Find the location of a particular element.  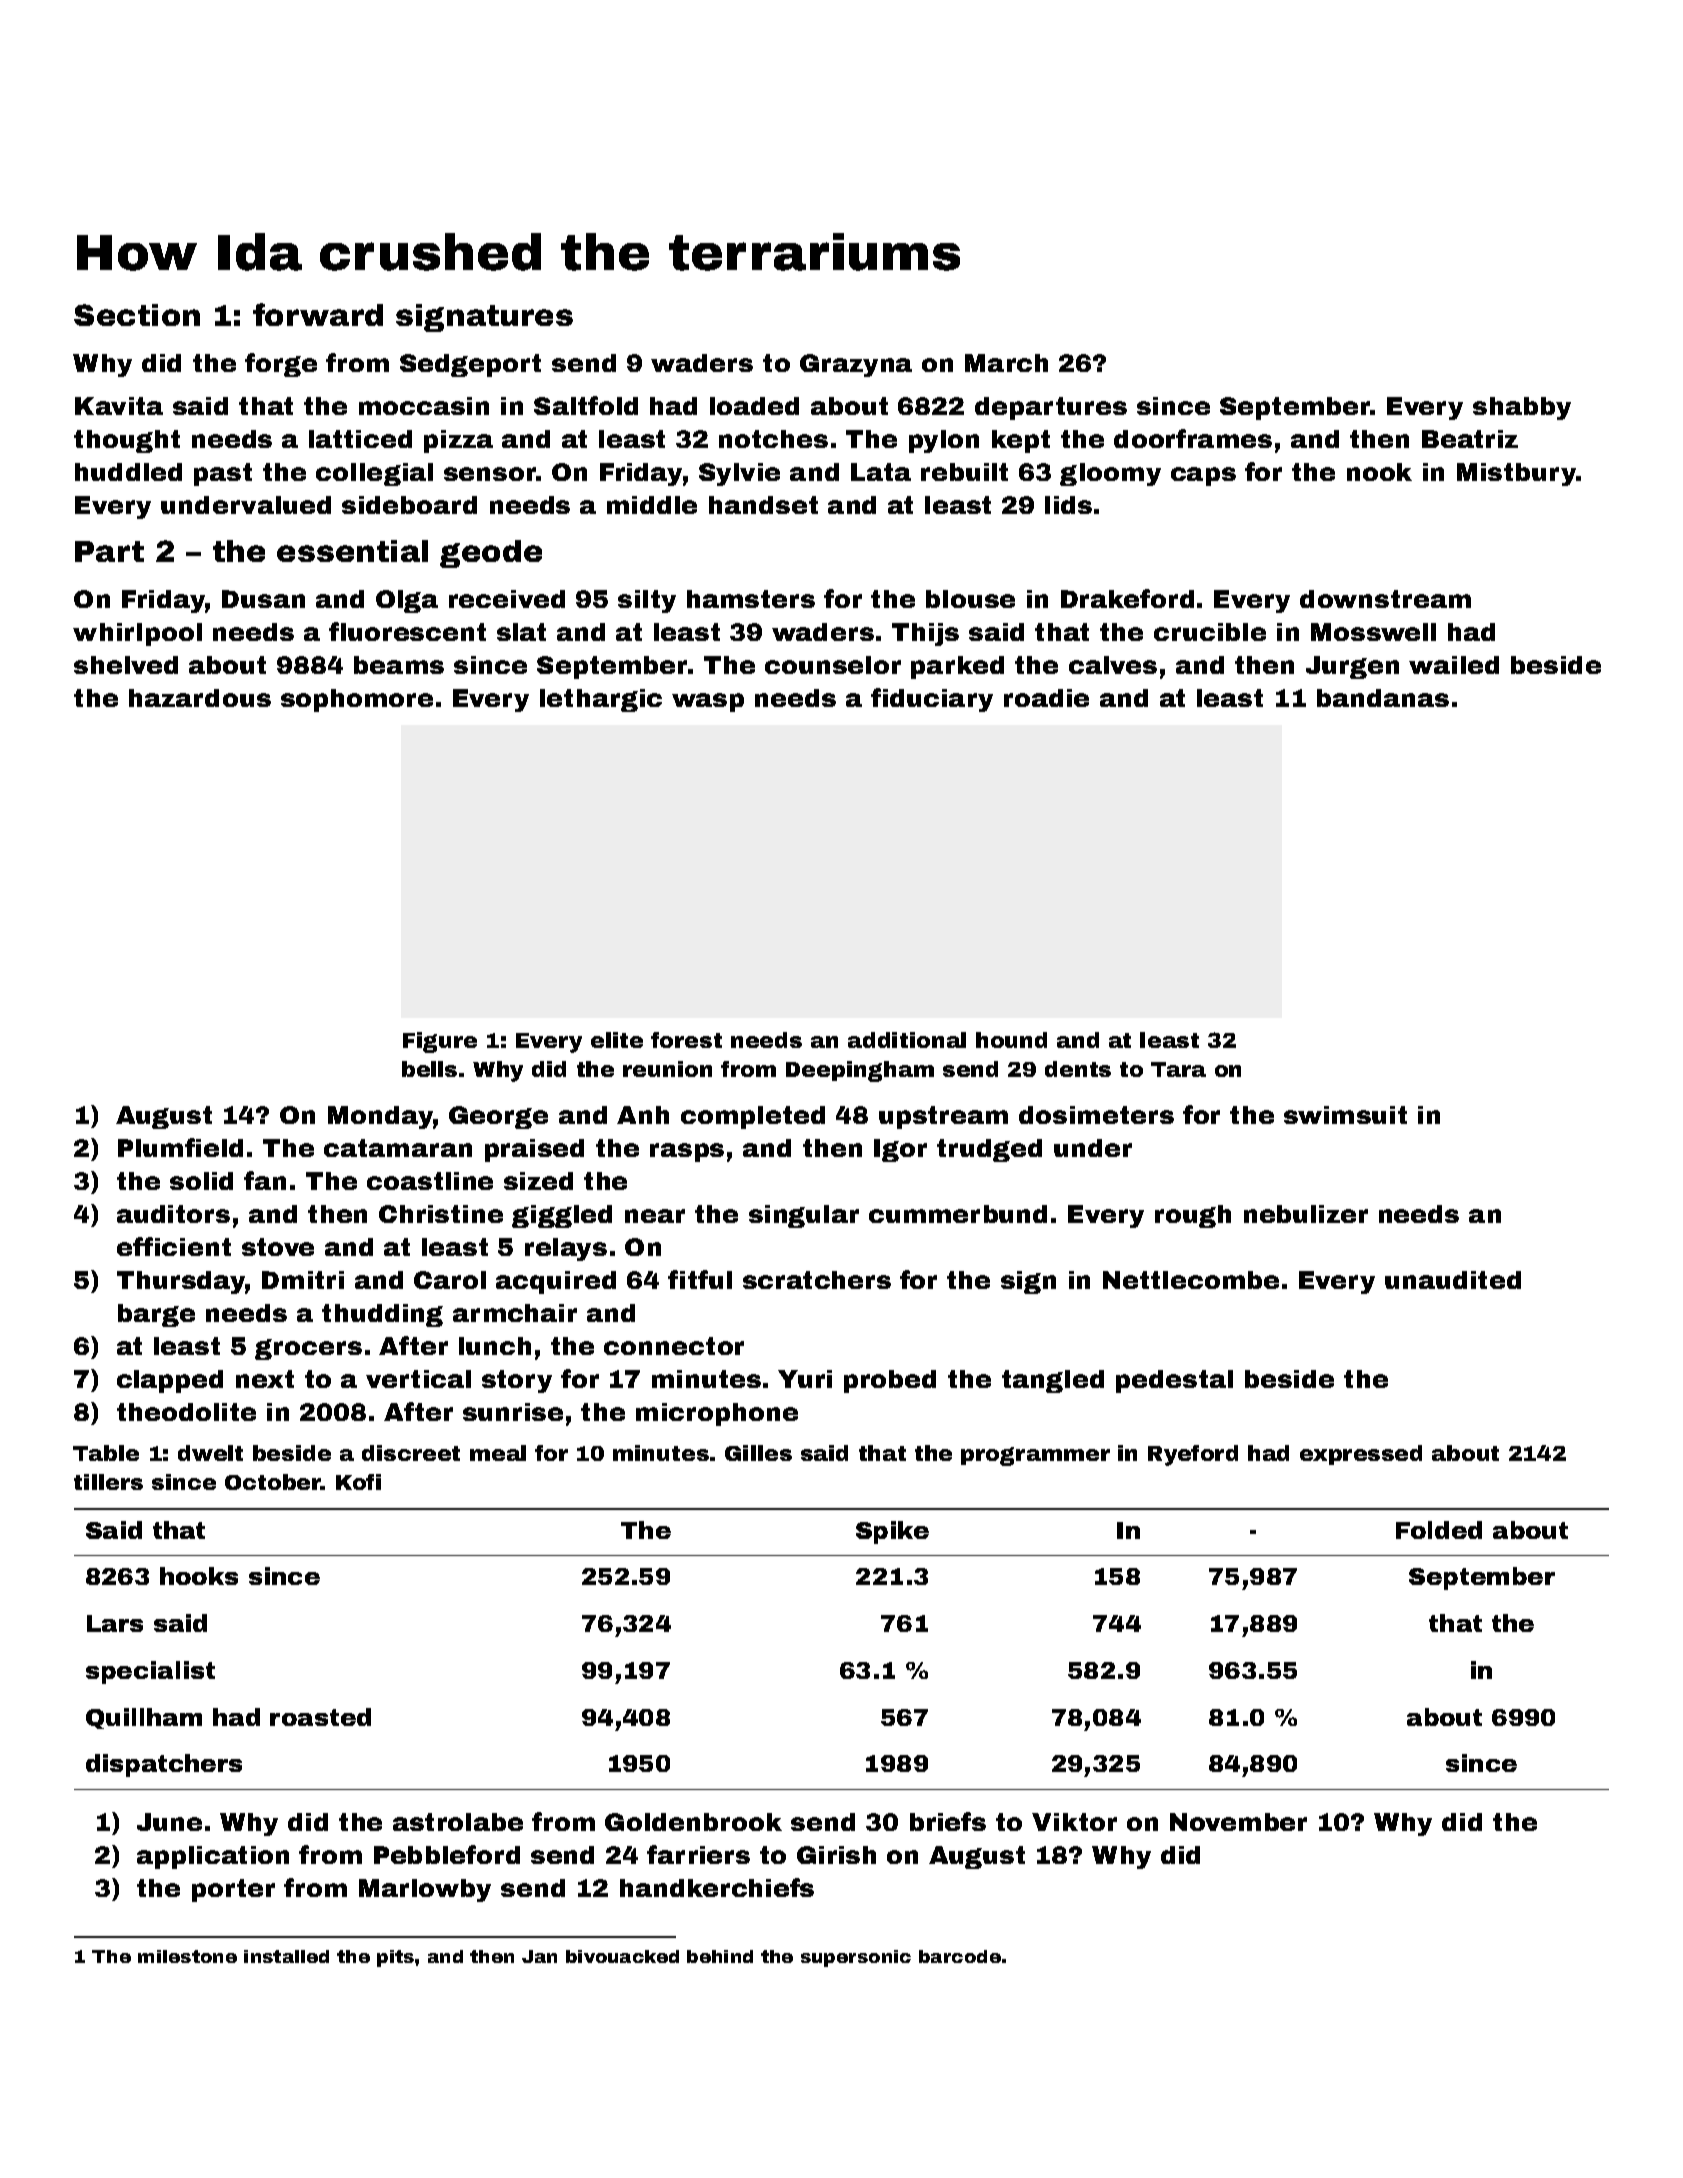

forward is located at coordinates (318, 314).
